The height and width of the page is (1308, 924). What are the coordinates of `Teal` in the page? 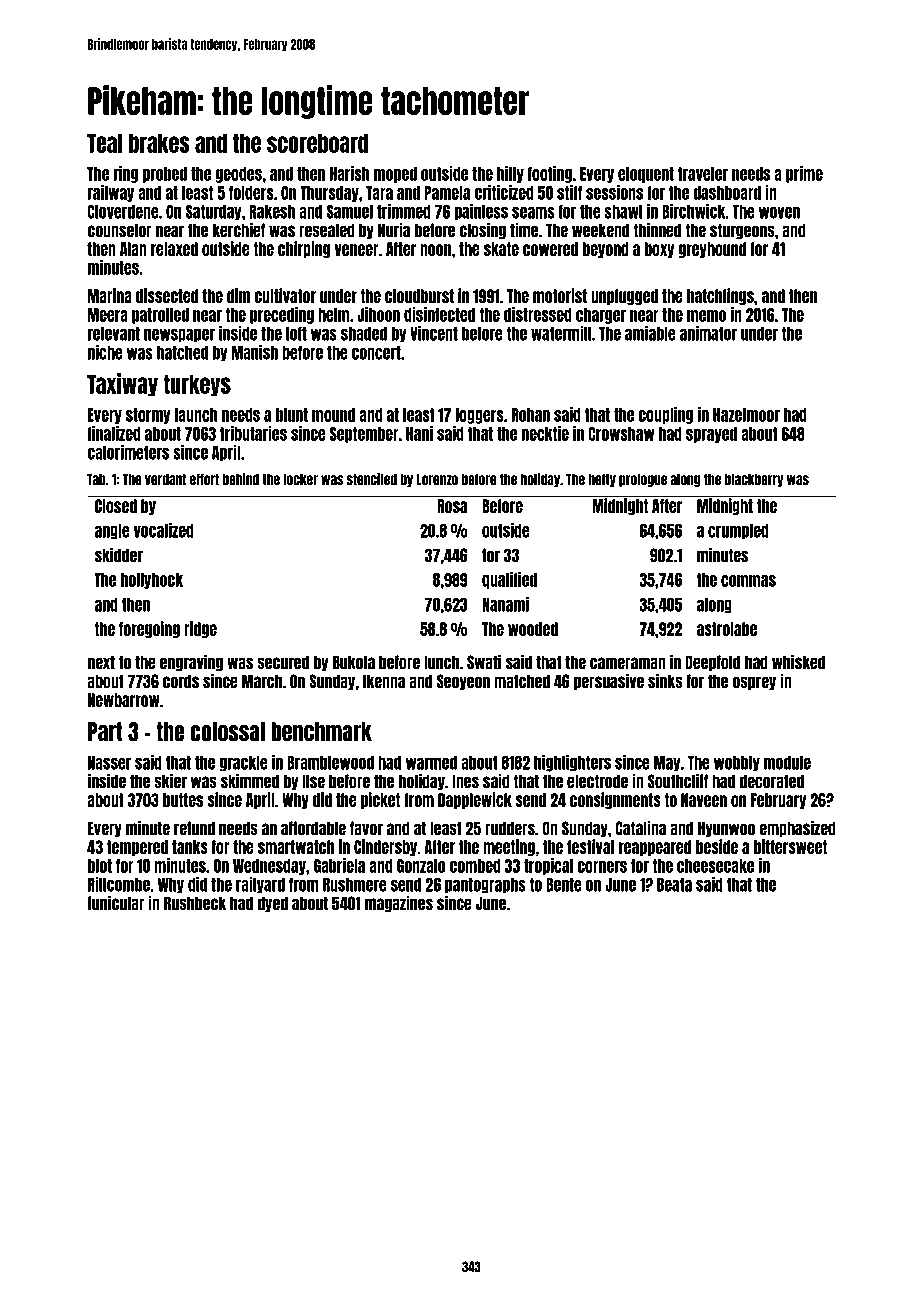 It's located at (104, 143).
